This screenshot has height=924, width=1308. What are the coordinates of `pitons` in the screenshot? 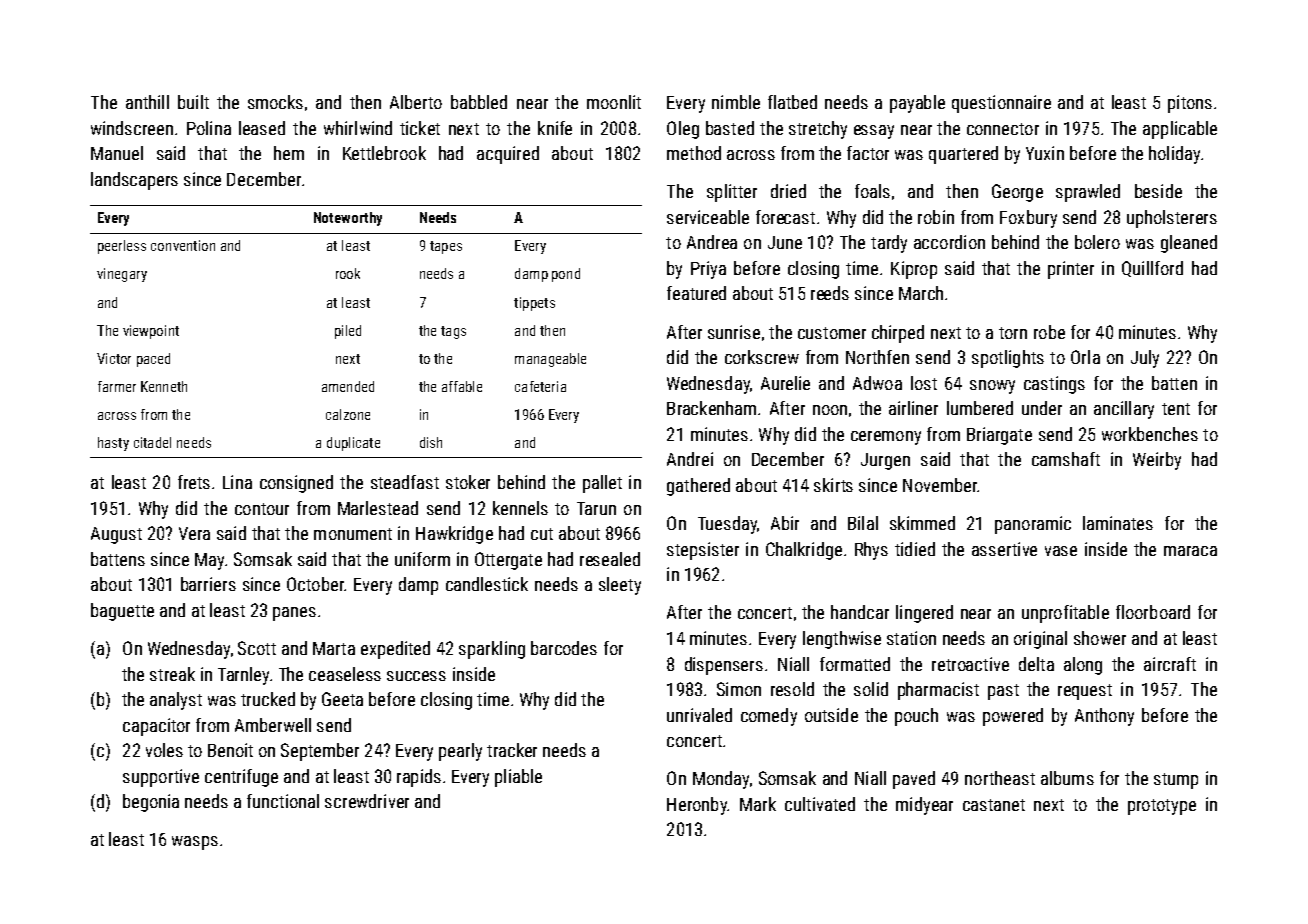 It's located at (1190, 104).
